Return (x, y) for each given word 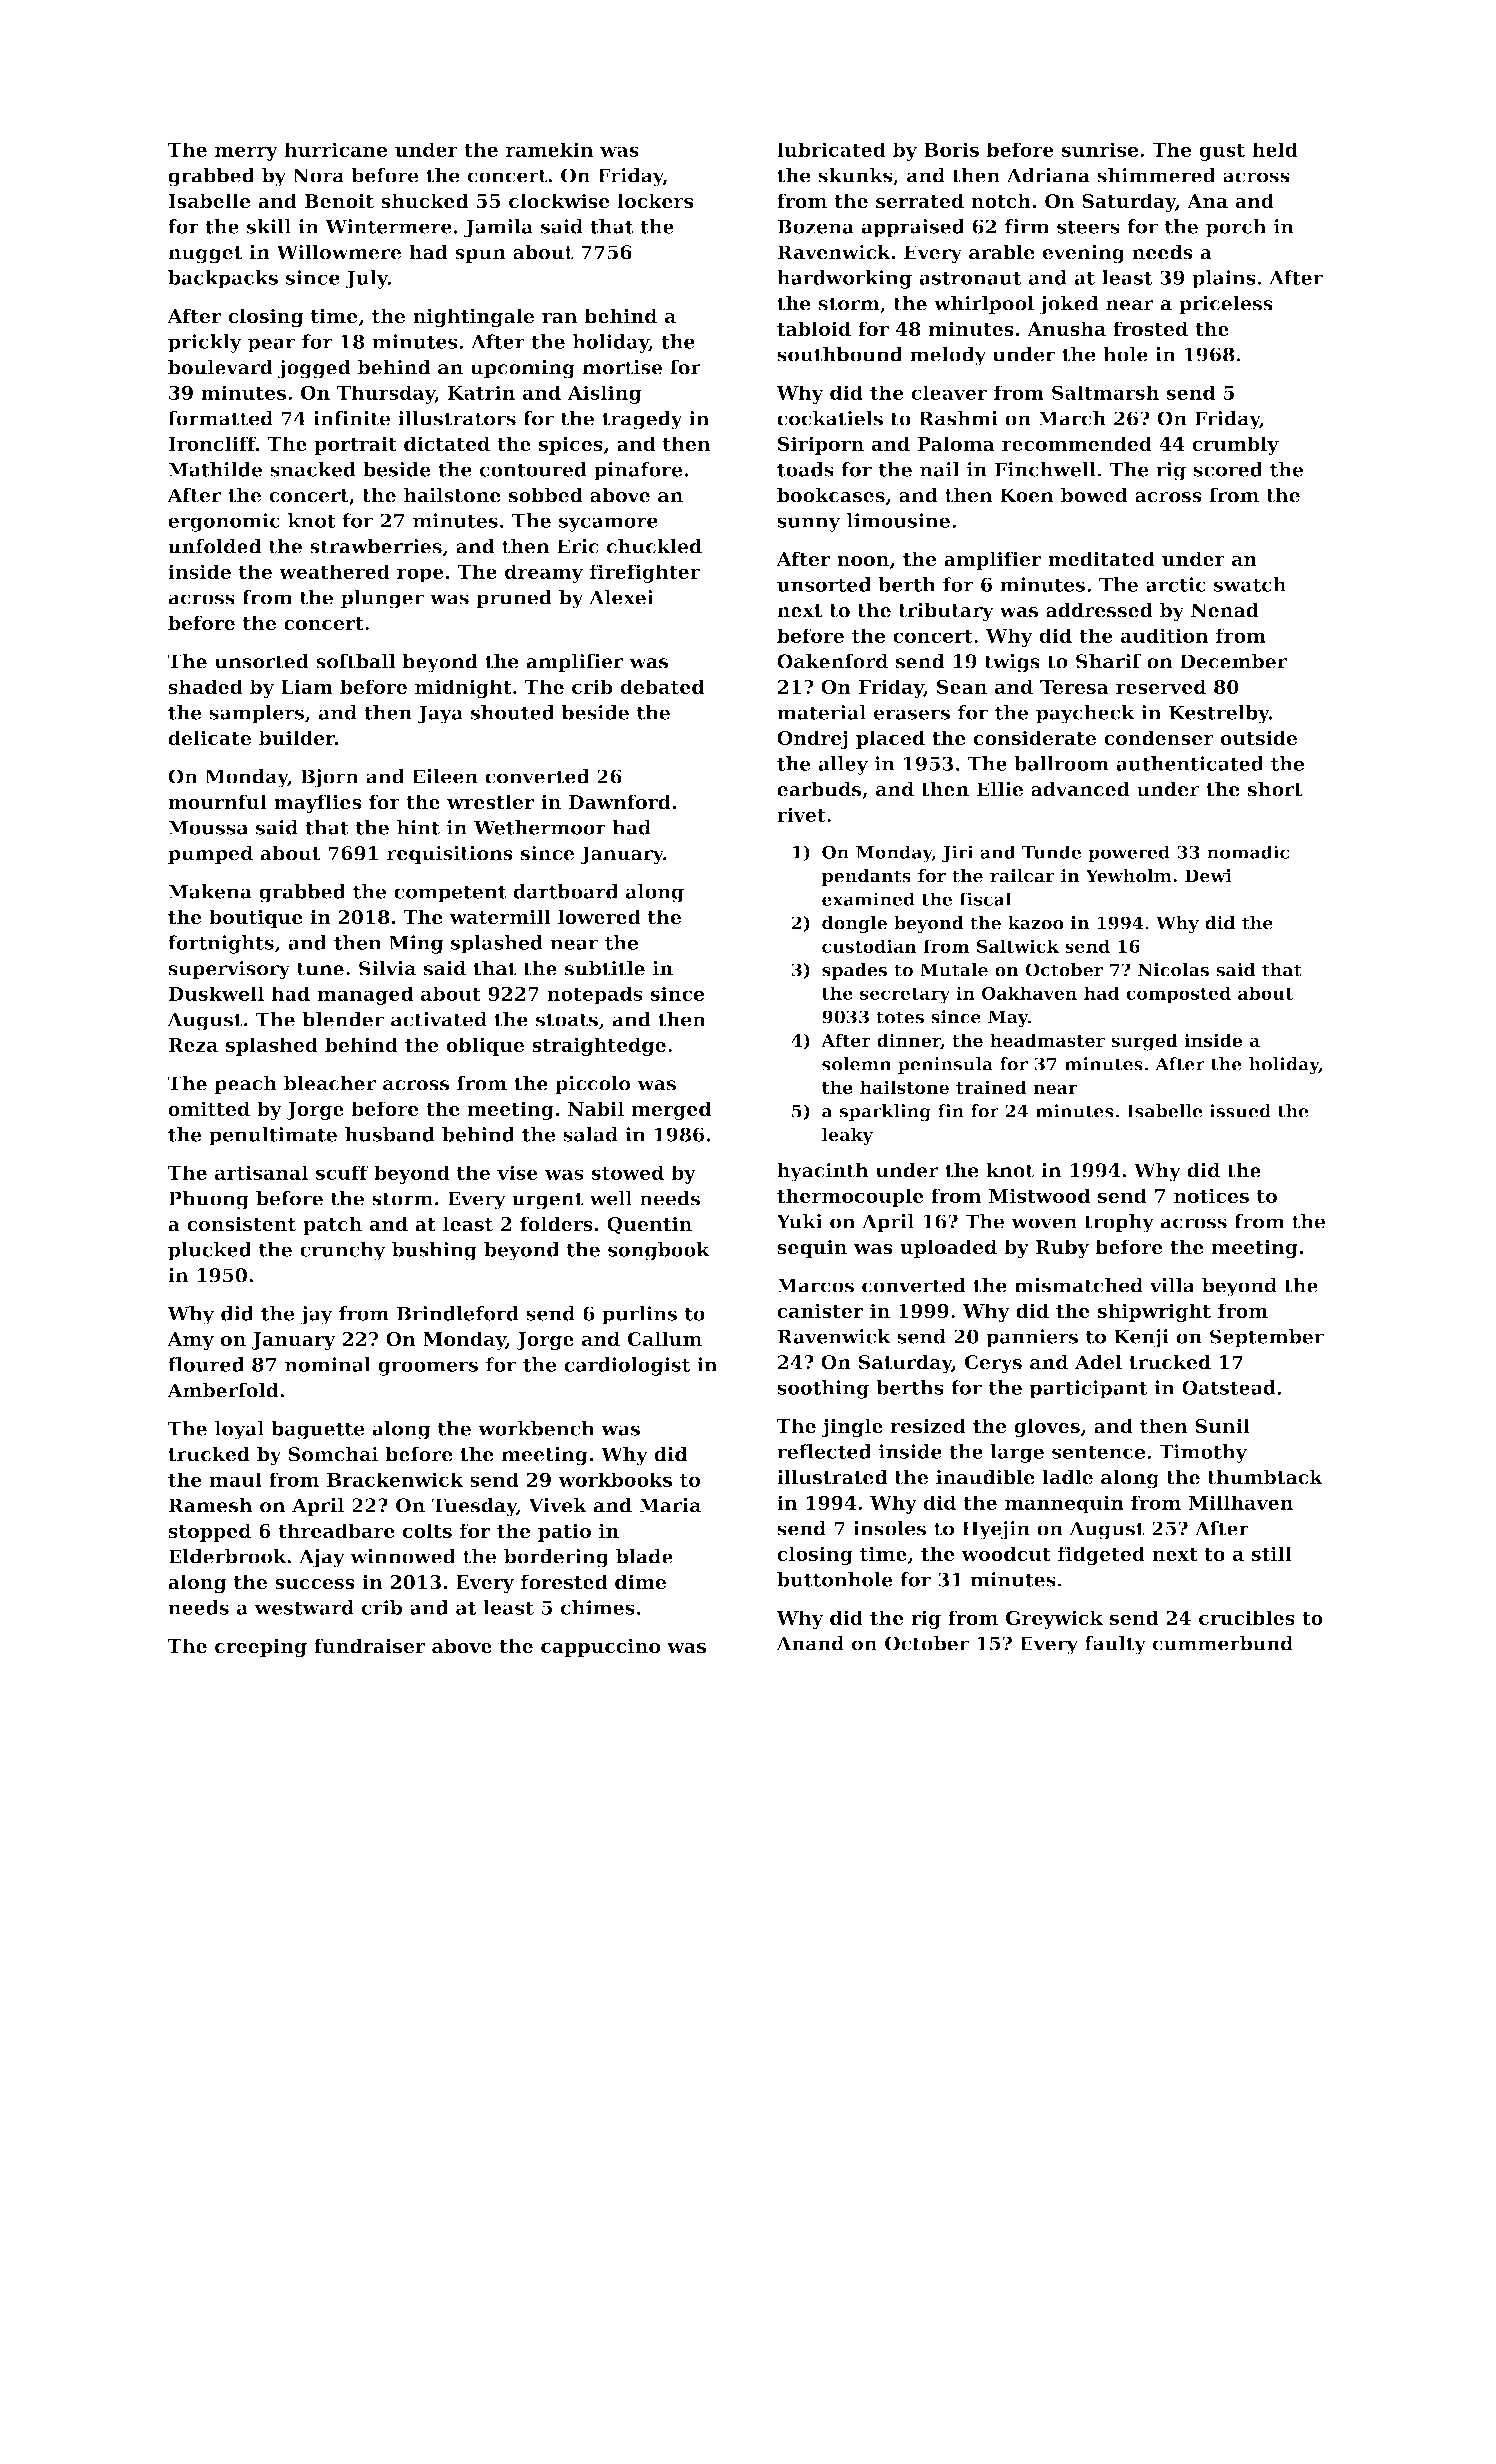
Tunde (1051, 852)
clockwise (559, 201)
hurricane (335, 149)
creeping (261, 1647)
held (1275, 149)
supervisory (229, 970)
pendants (866, 877)
